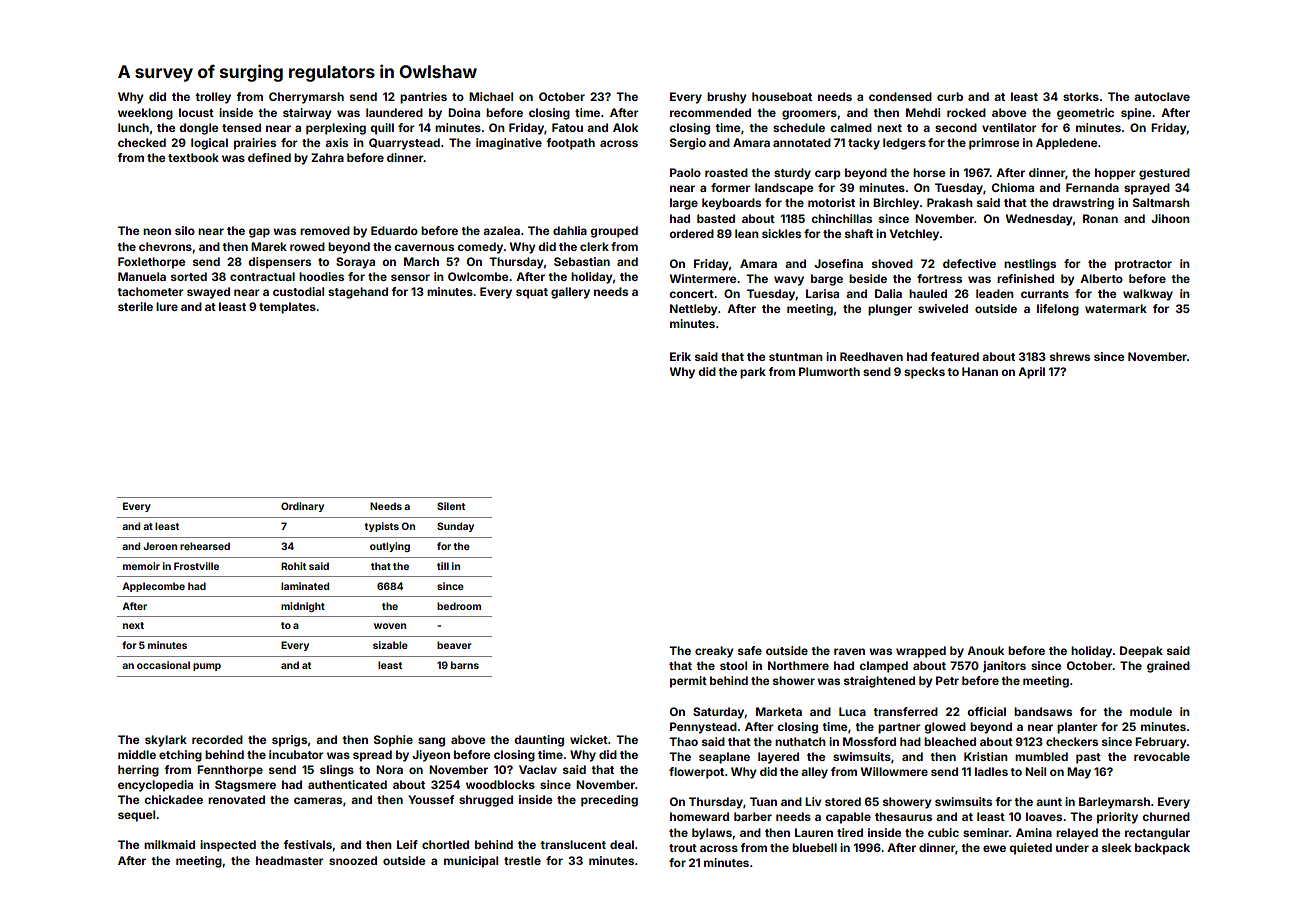 Image resolution: width=1308 pixels, height=924 pixels. What do you see at coordinates (302, 507) in the screenshot?
I see `Ordinary` at bounding box center [302, 507].
